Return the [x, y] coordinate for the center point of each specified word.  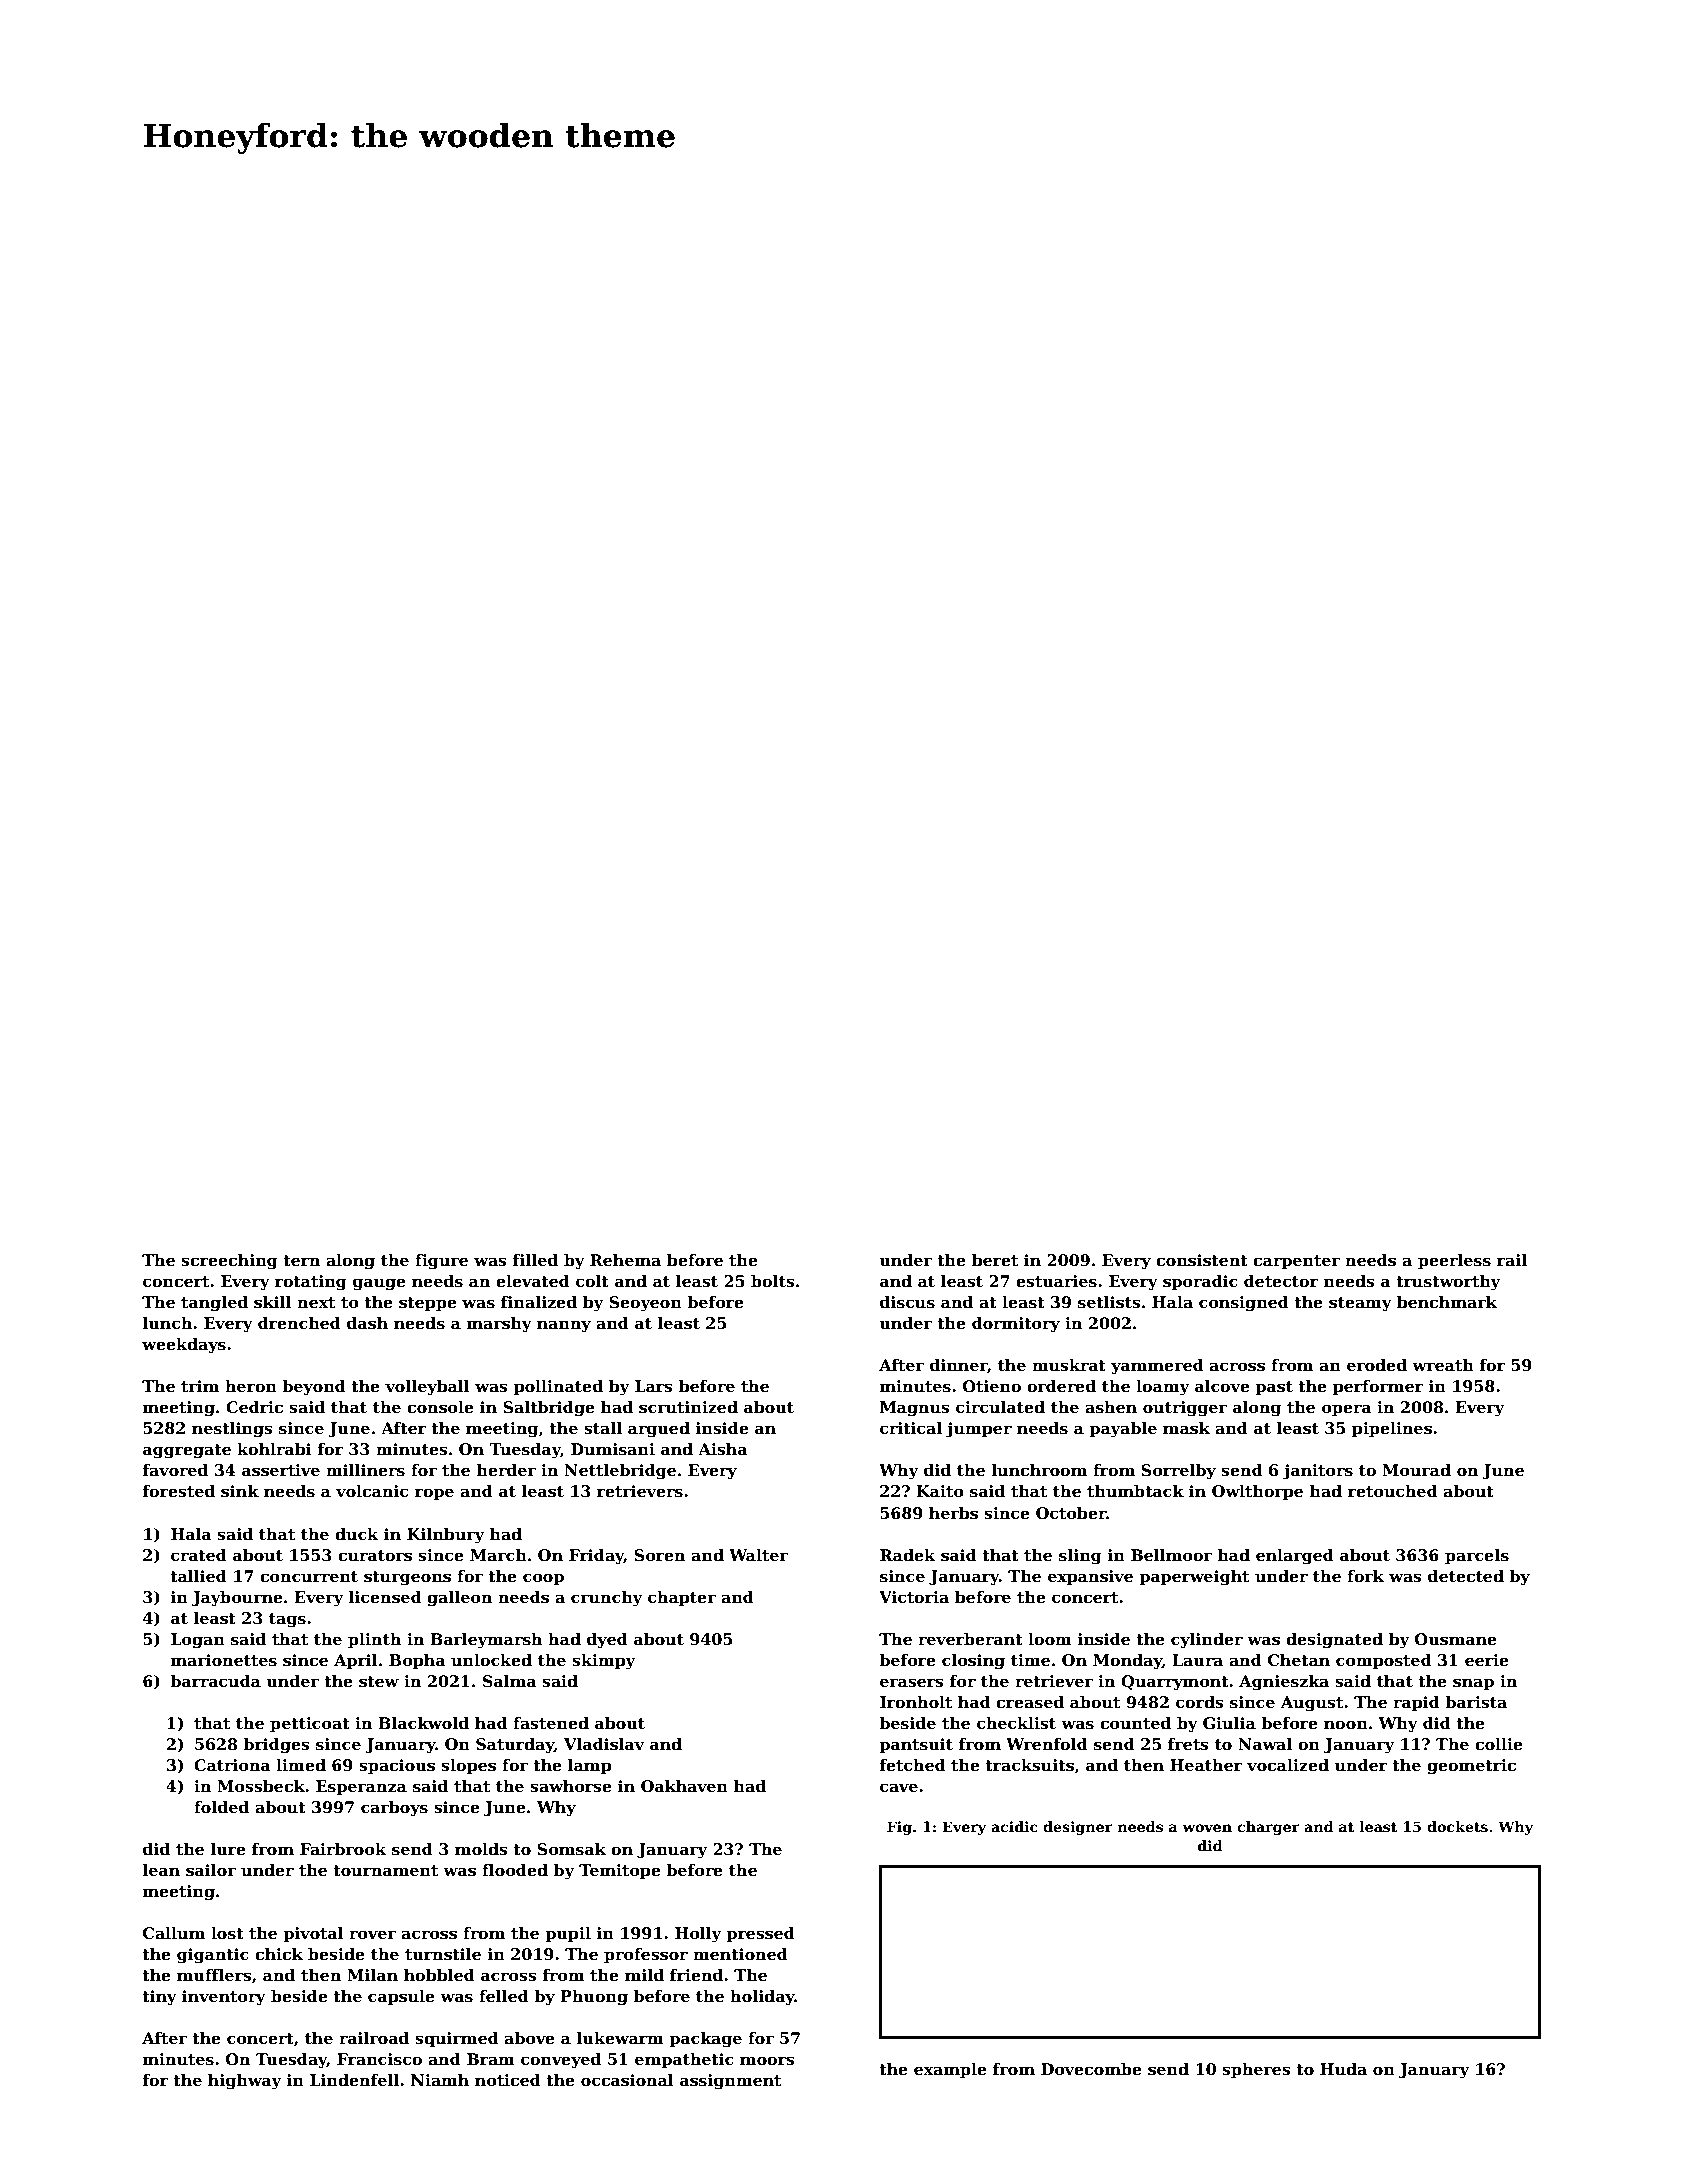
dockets [1457, 1826]
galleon [459, 1599]
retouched [1393, 1491]
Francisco [379, 2059]
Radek [908, 1555]
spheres [1256, 2071]
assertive [281, 1470]
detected [1466, 1576]
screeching [229, 1262]
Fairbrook [343, 1849]
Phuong [594, 1998]
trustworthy [1448, 1283]
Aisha [723, 1449]
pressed [760, 1935]
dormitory [1016, 1325]
